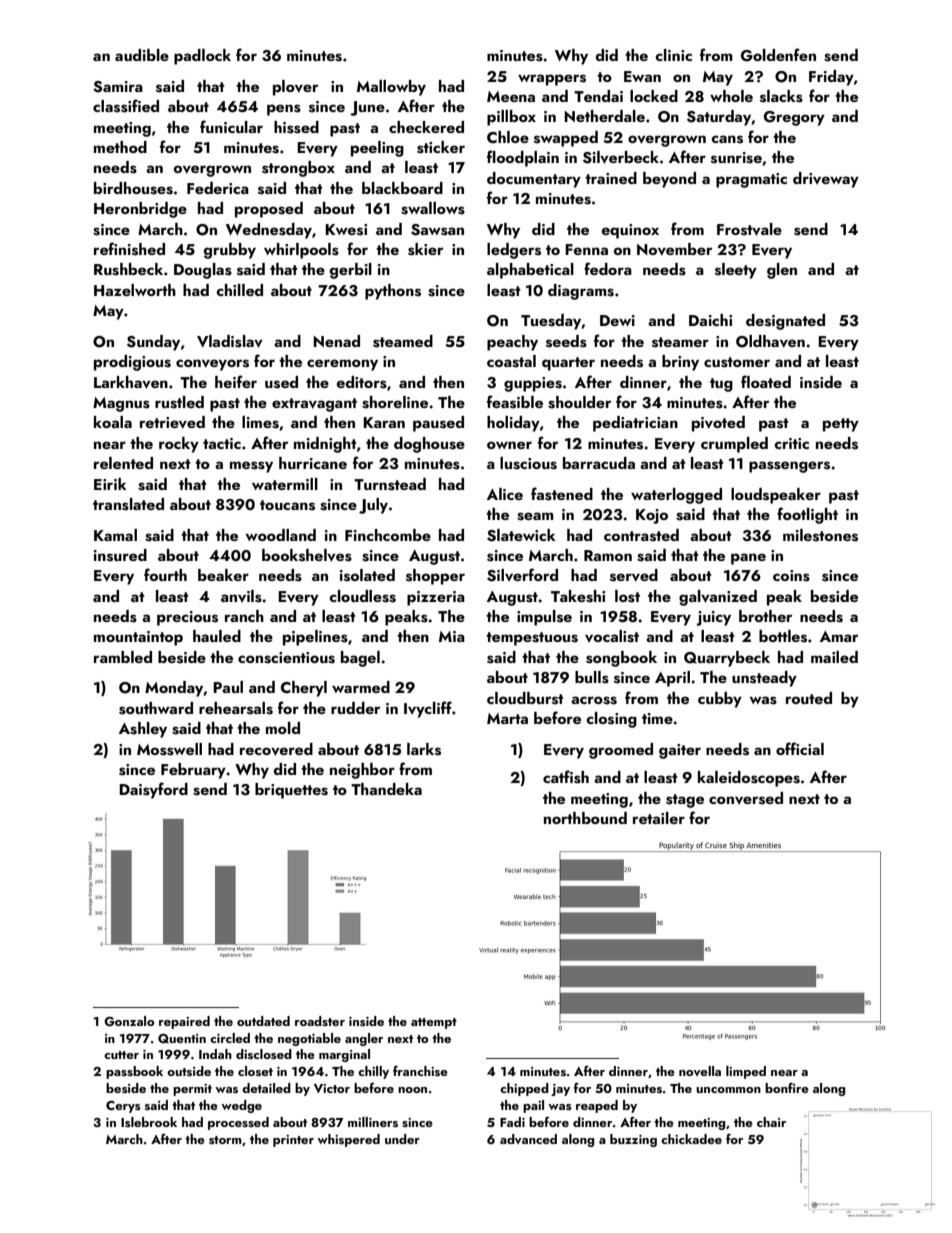 The height and width of the image is (1233, 952). I want to click on conversed, so click(746, 798).
